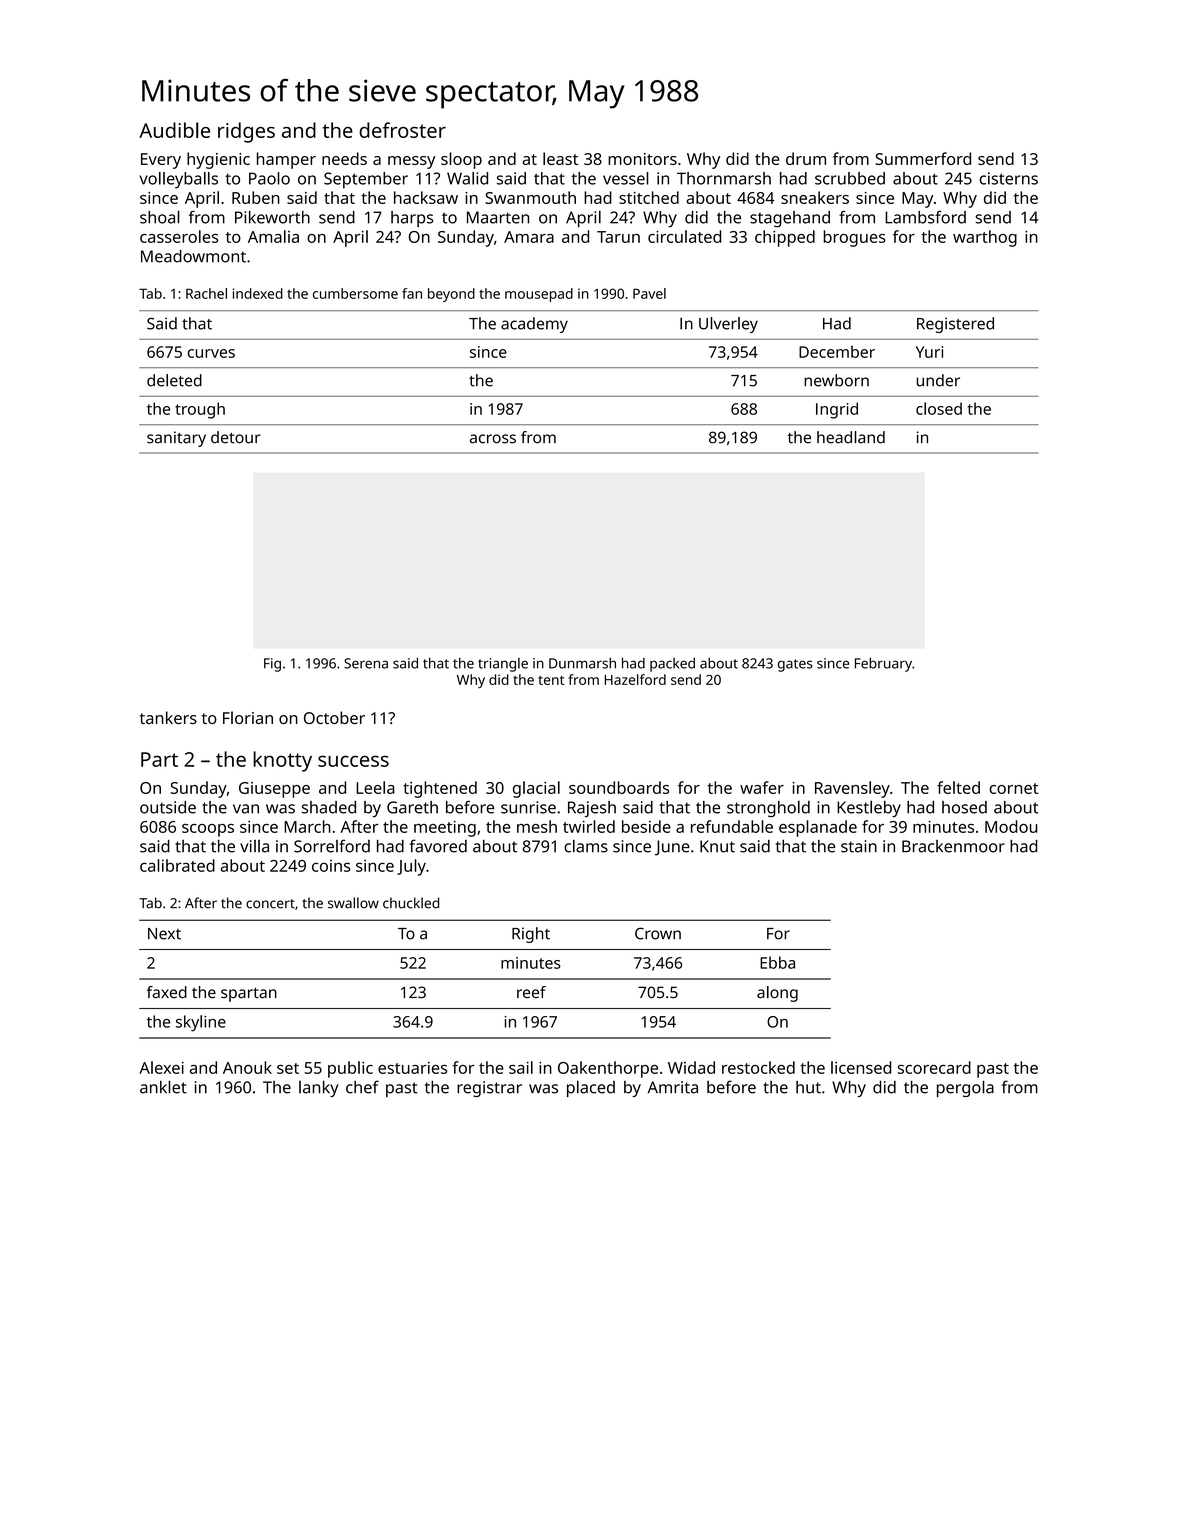 The height and width of the page is (1524, 1178). Describe the element at coordinates (582, 663) in the page. I see `Dunmarsh` at that location.
